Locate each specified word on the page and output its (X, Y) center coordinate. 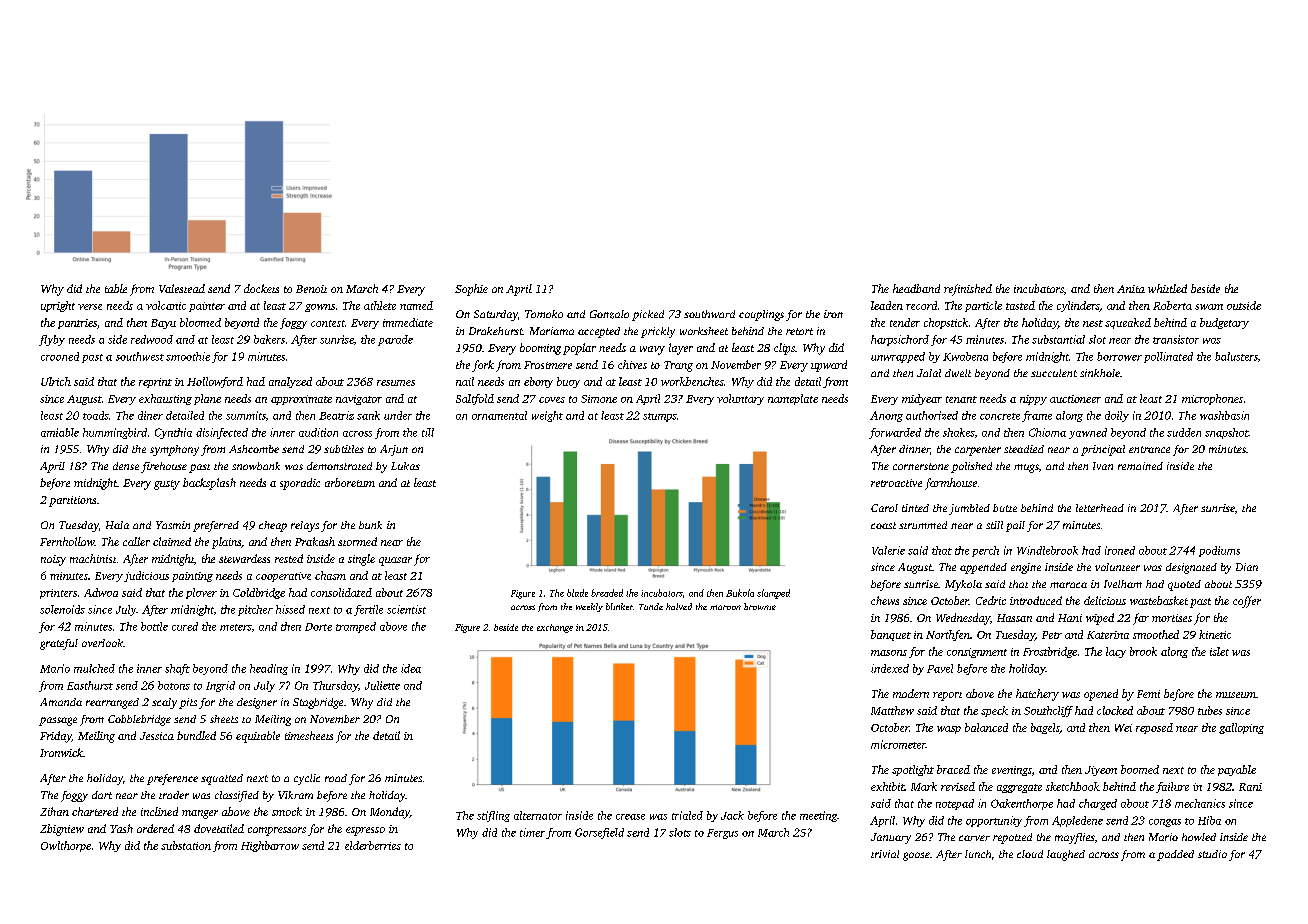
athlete (380, 305)
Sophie (471, 290)
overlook (102, 643)
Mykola (963, 585)
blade (577, 593)
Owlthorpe (66, 846)
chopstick (946, 323)
